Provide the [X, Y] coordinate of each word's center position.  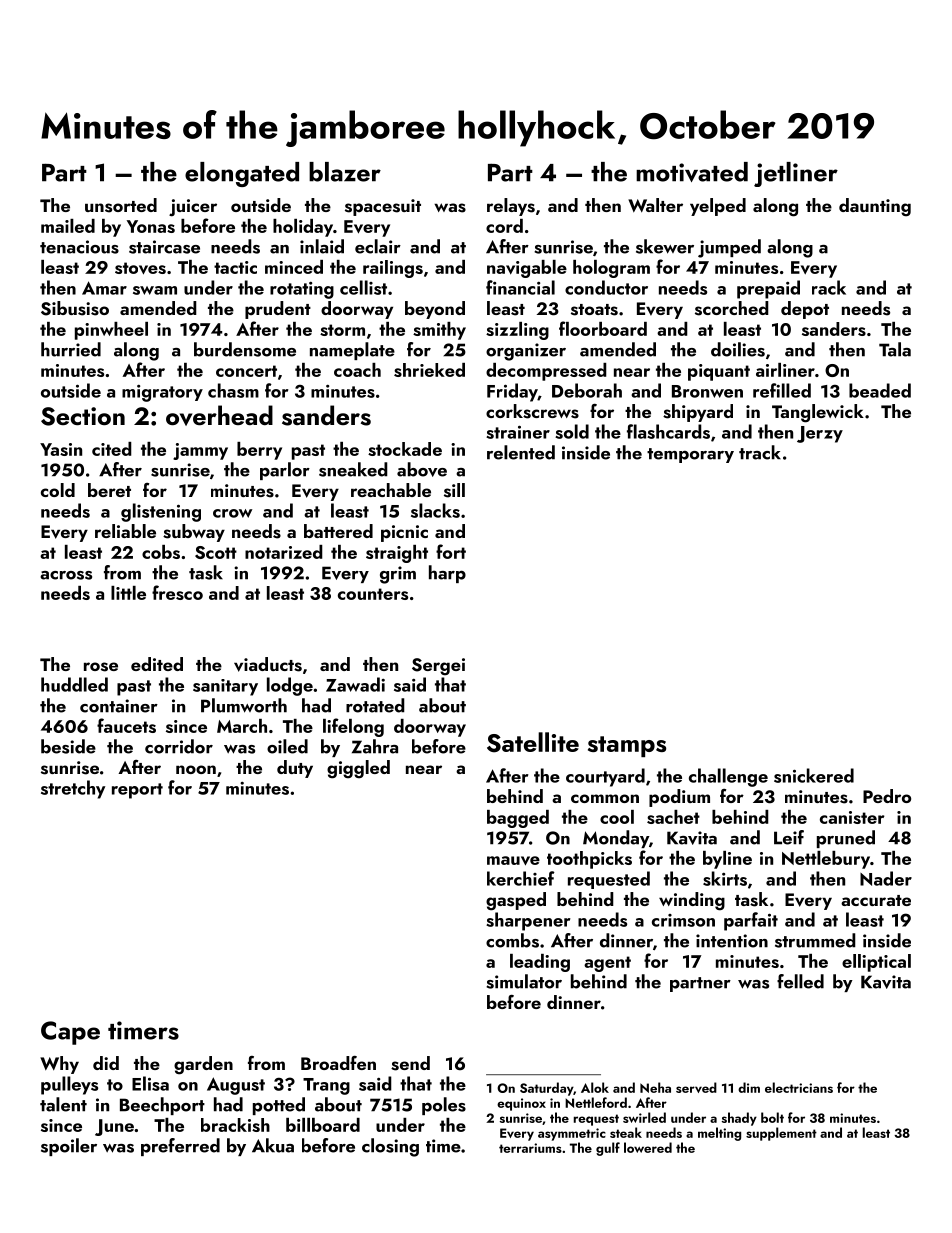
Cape [70, 1033]
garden [203, 1065]
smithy [439, 331]
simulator [524, 981]
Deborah [587, 390]
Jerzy [820, 434]
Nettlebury [826, 860]
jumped [729, 248]
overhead [219, 415]
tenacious [79, 247]
